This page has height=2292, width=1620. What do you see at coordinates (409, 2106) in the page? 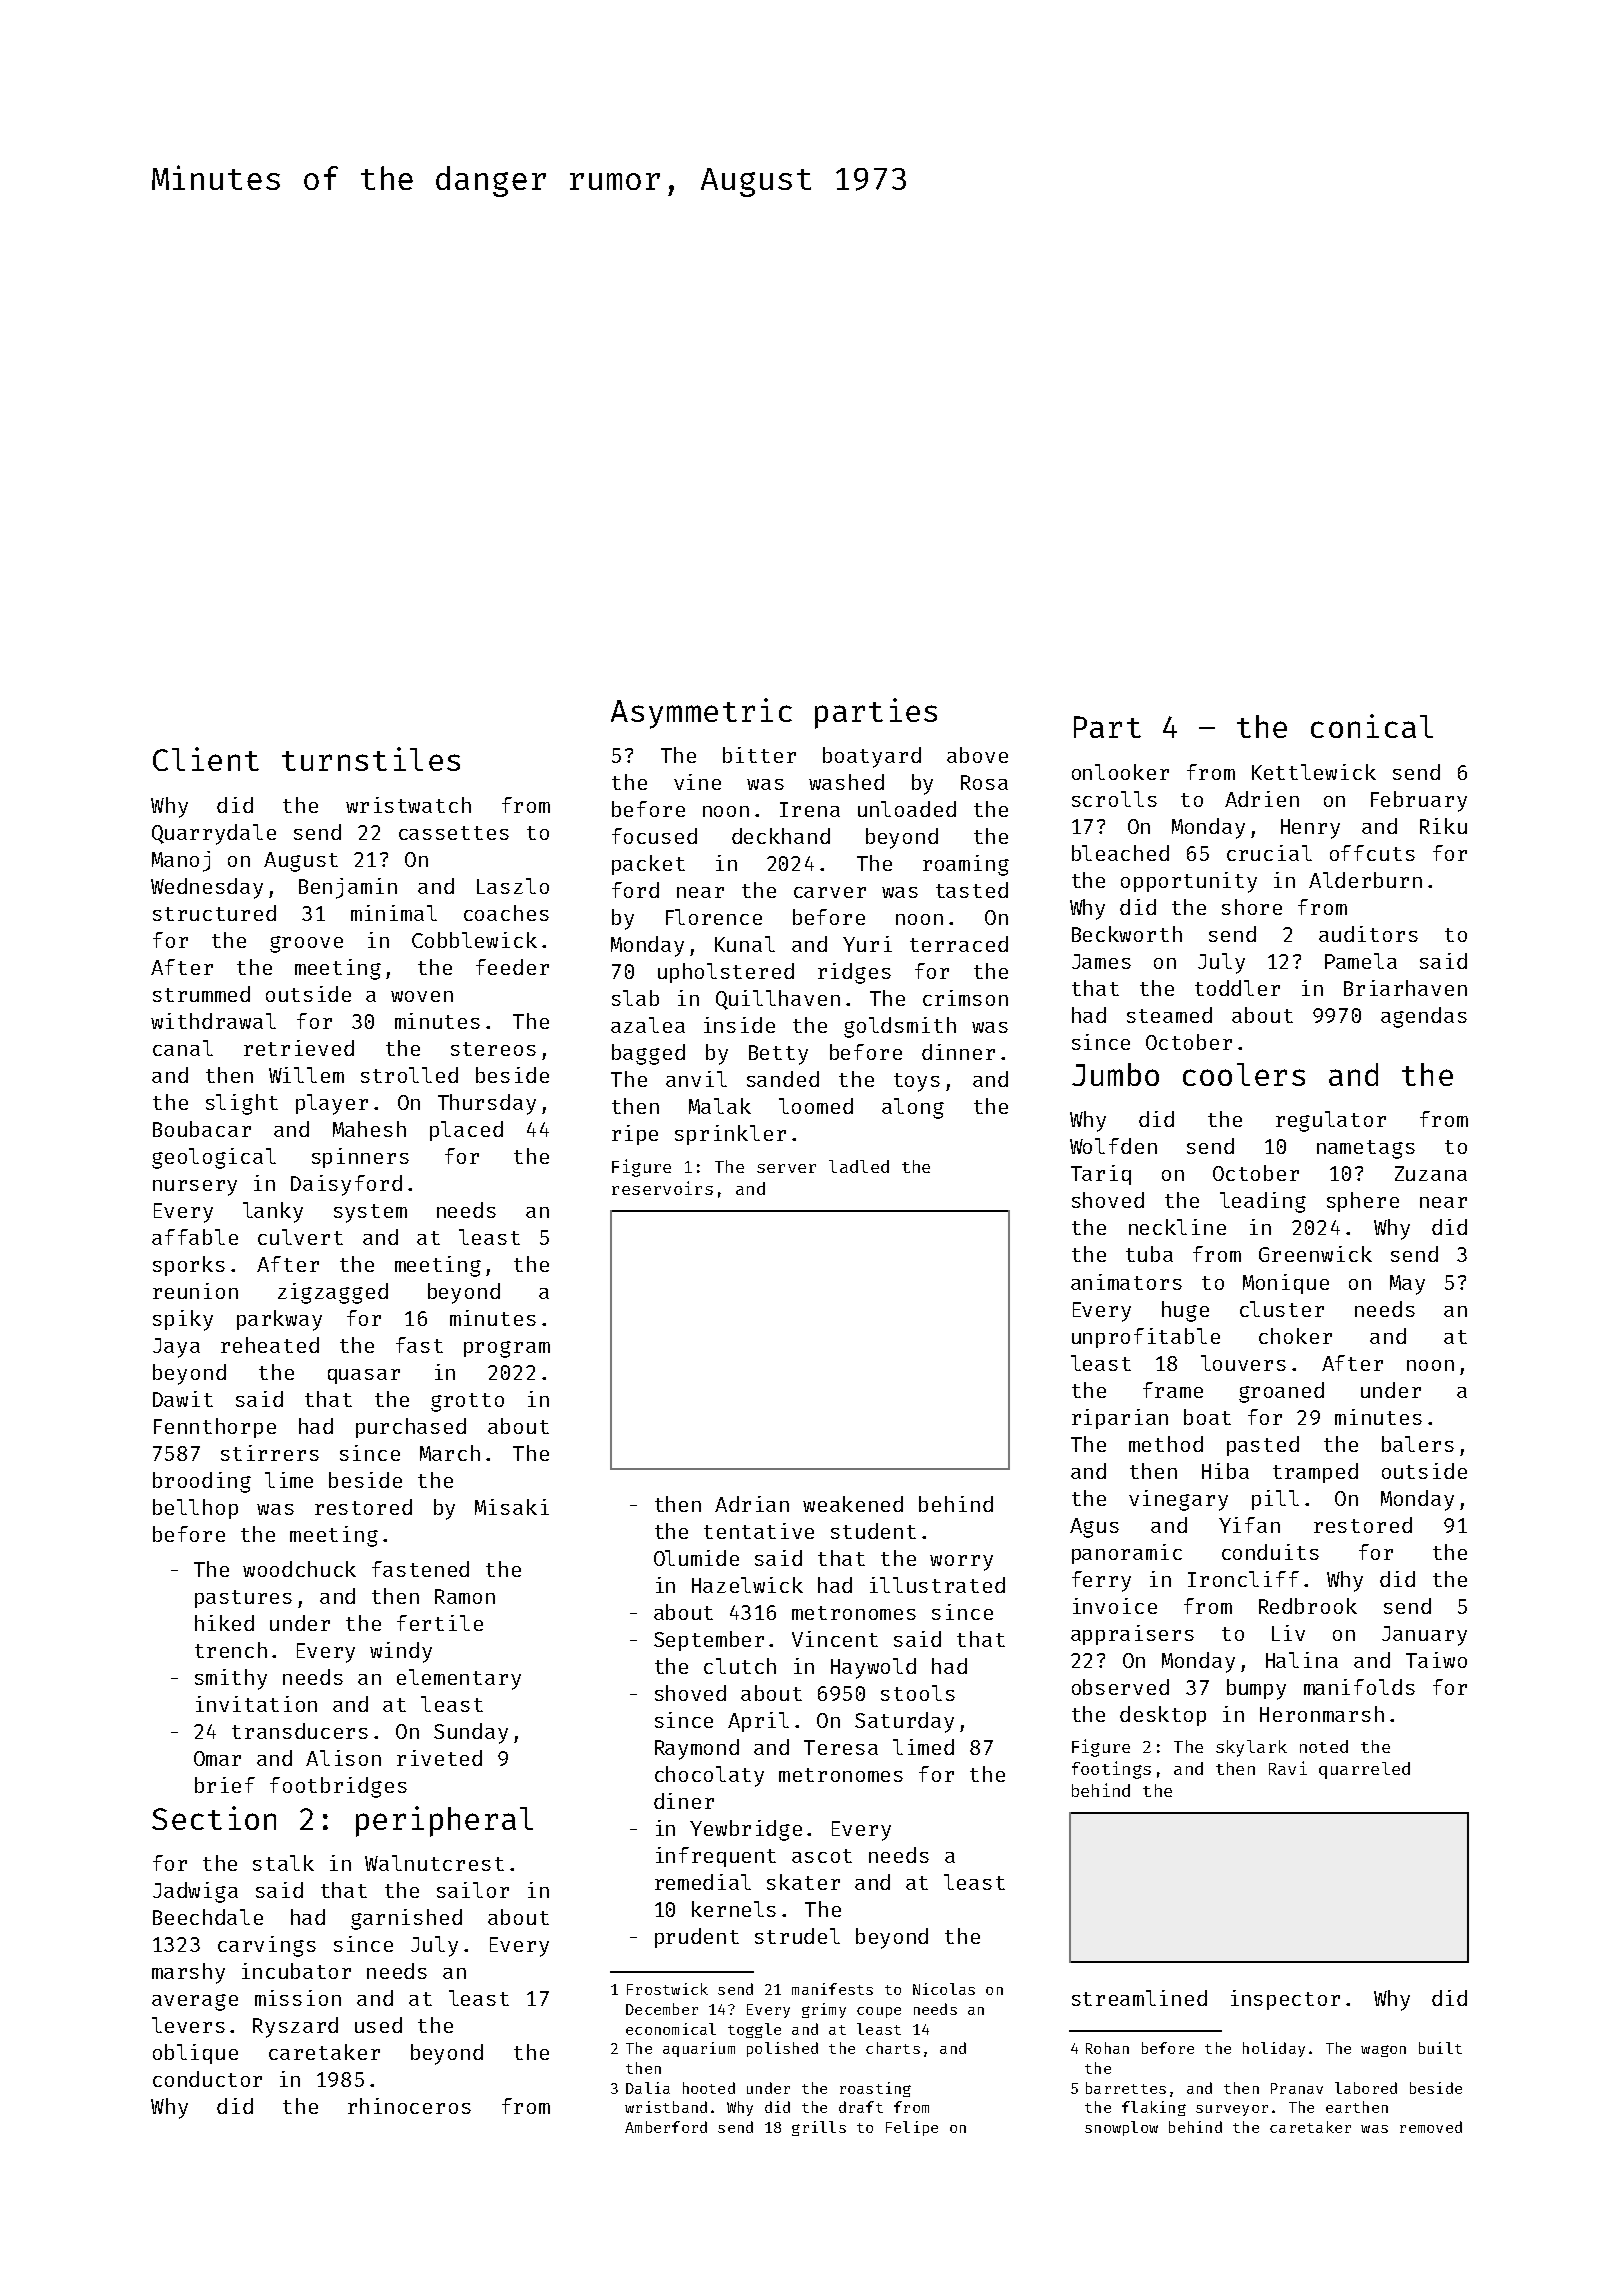
I see `rhinoceros` at bounding box center [409, 2106].
